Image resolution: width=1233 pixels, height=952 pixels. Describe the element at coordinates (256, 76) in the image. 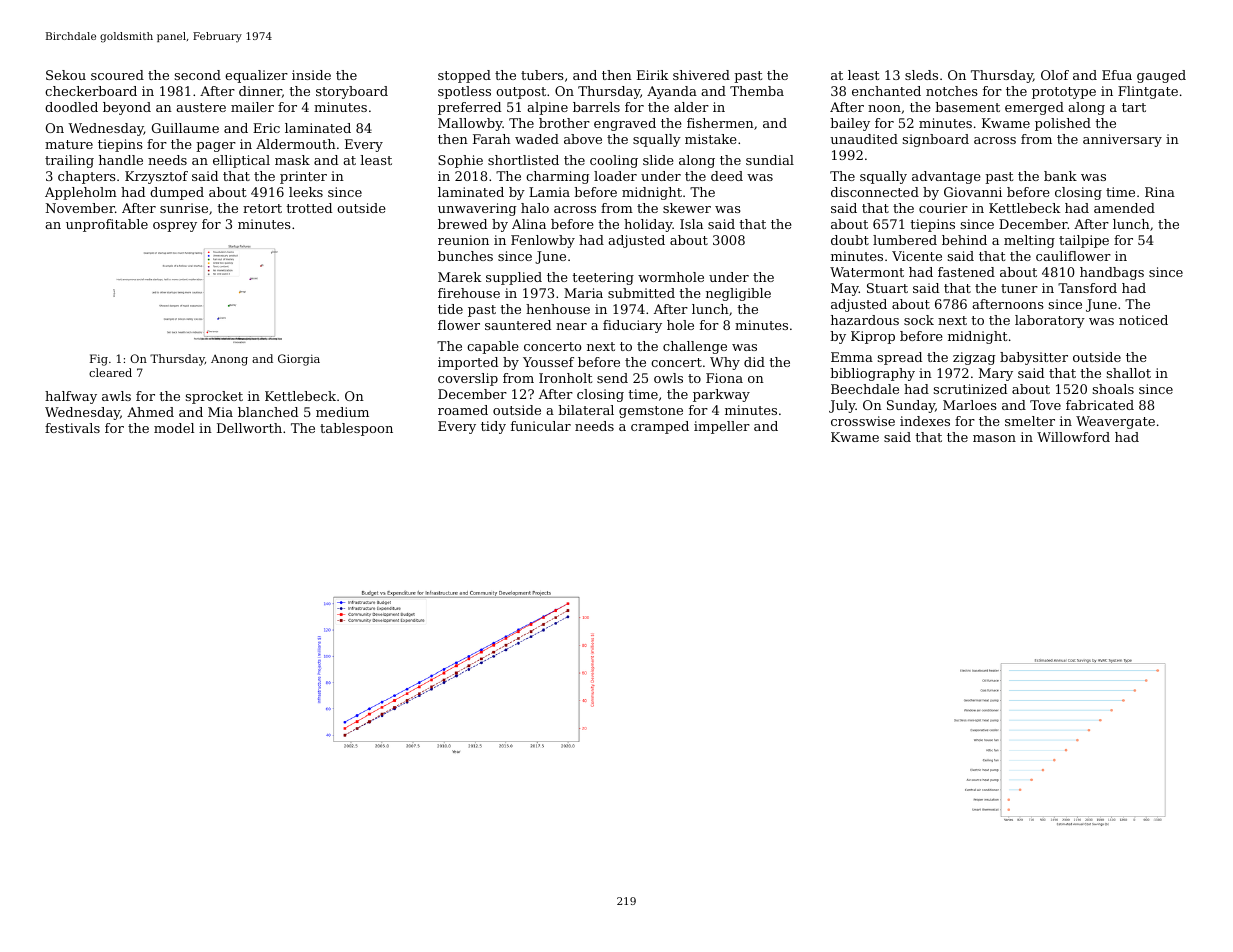

I see `equalizer` at that location.
